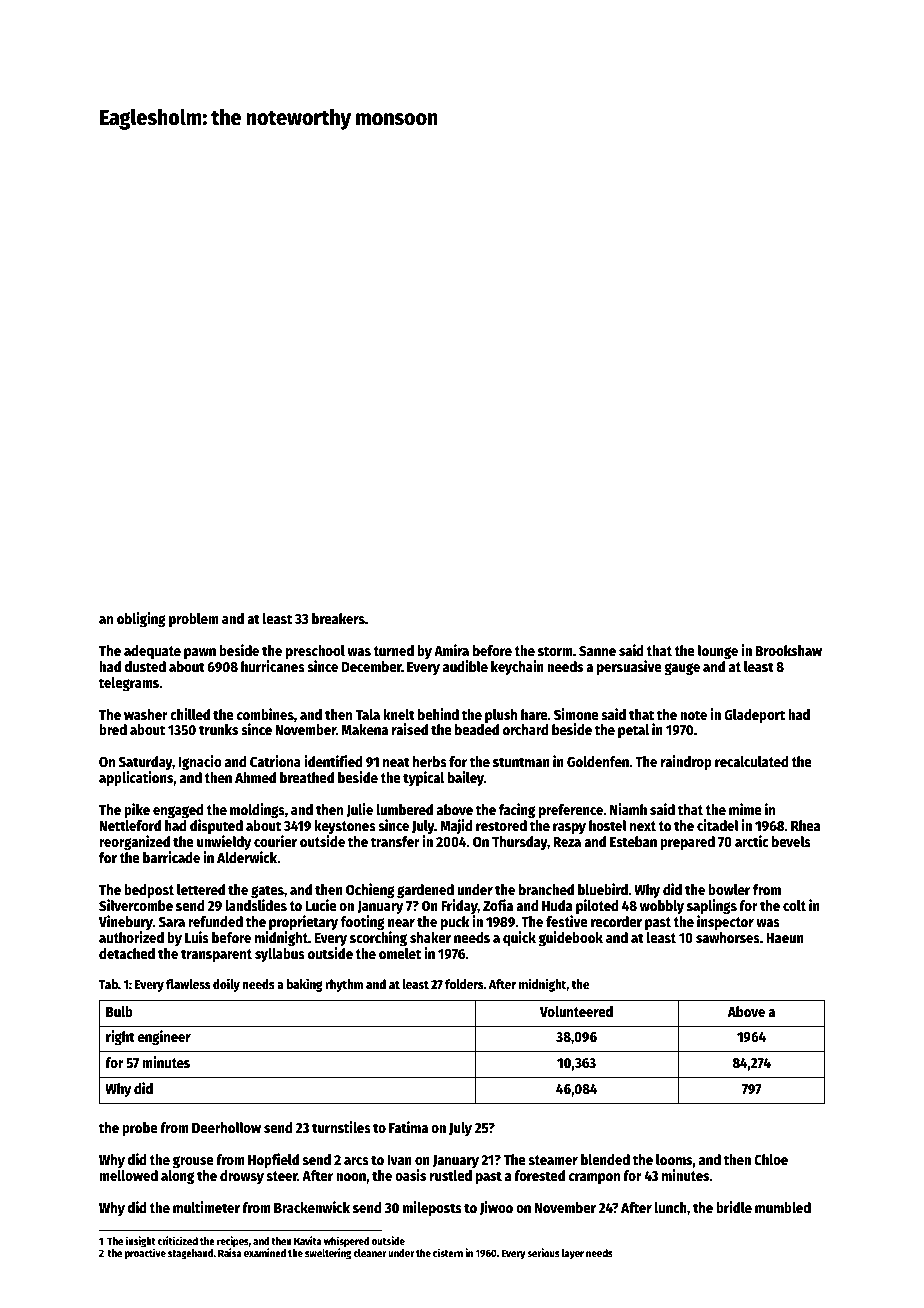 The image size is (924, 1308). What do you see at coordinates (273, 666) in the screenshot?
I see `hurricanes` at bounding box center [273, 666].
